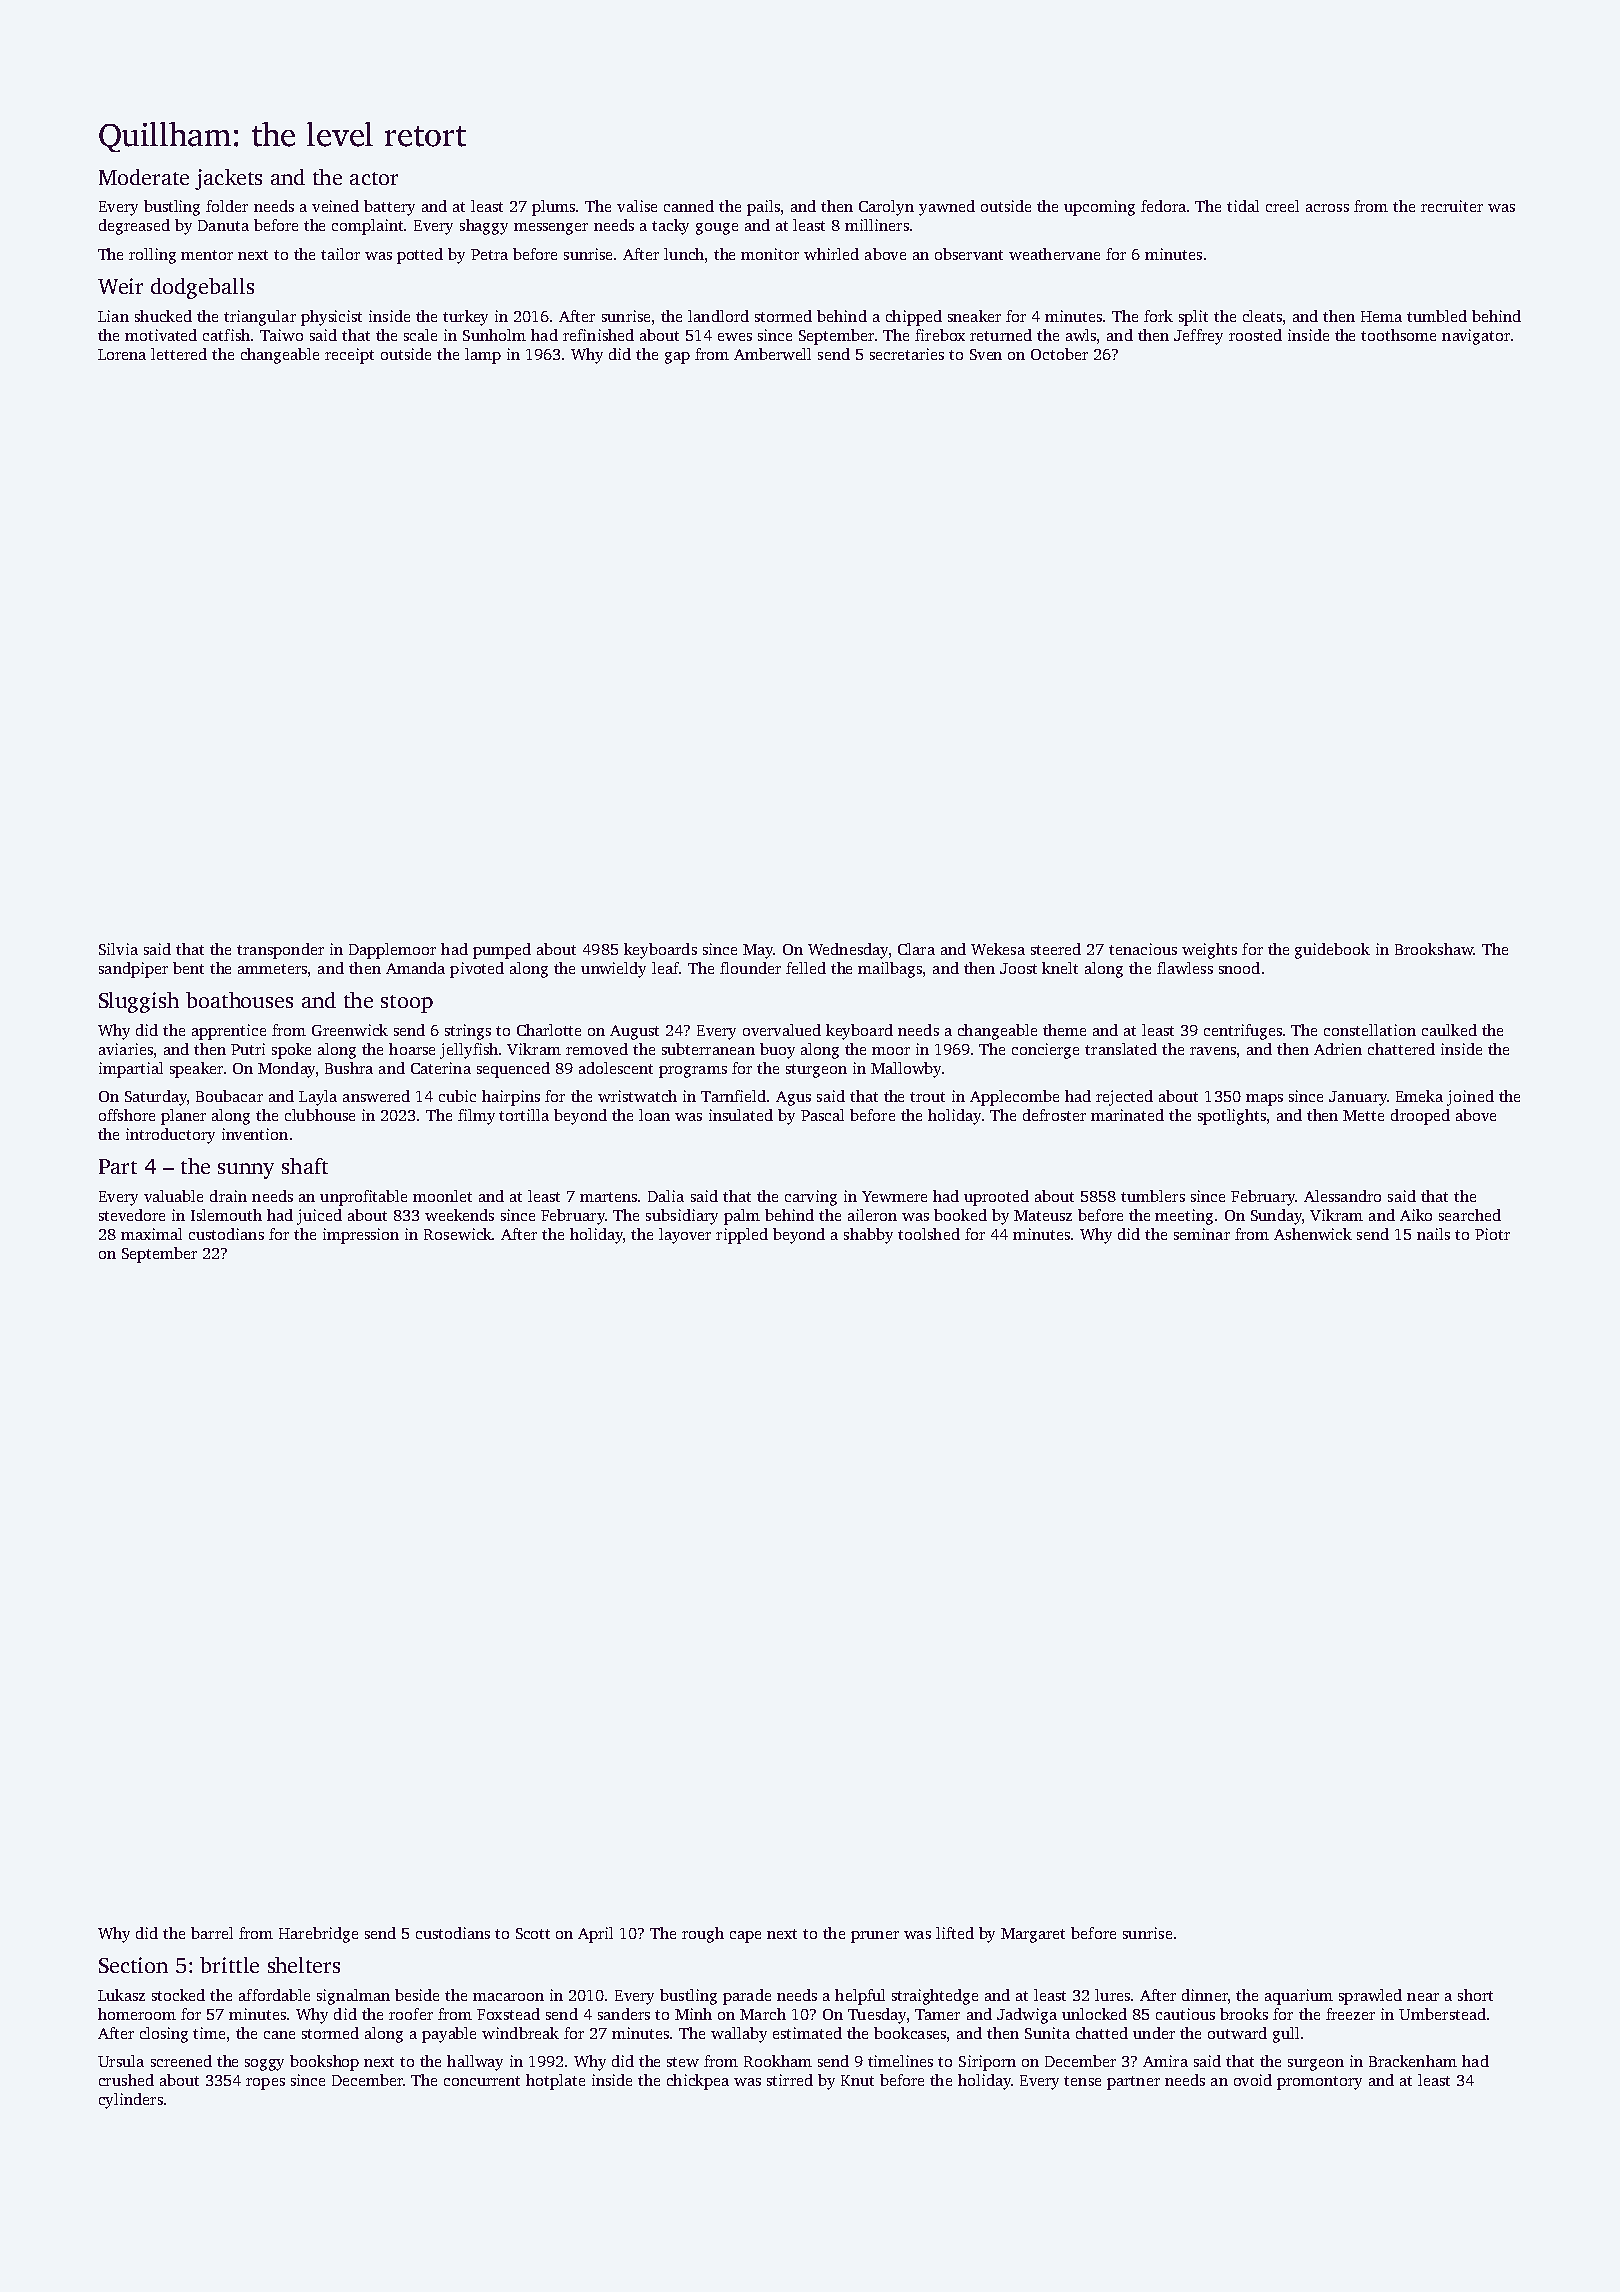  What do you see at coordinates (698, 2082) in the screenshot?
I see `chickpea` at bounding box center [698, 2082].
